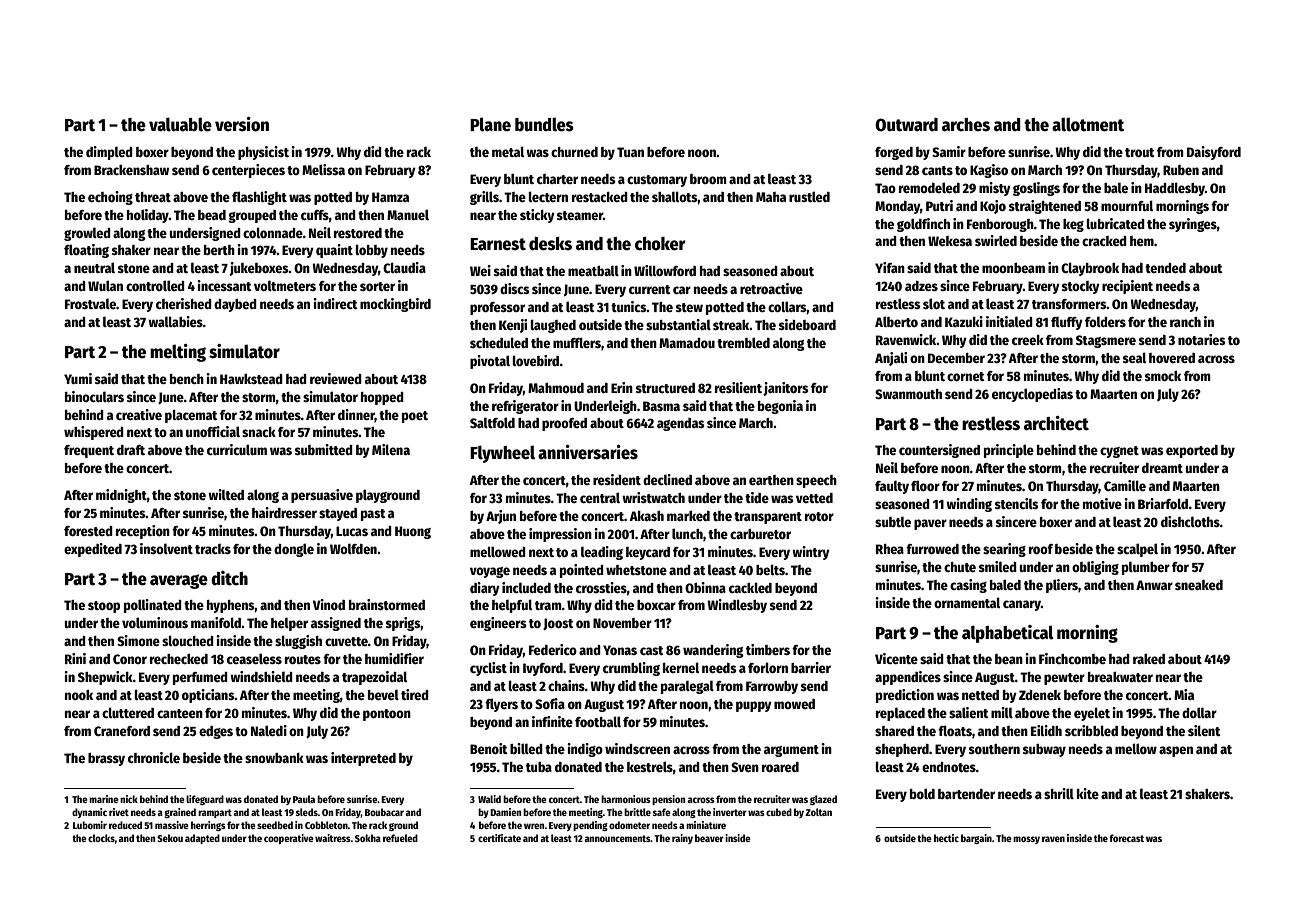 The image size is (1308, 924). I want to click on Flywheel, so click(502, 454).
